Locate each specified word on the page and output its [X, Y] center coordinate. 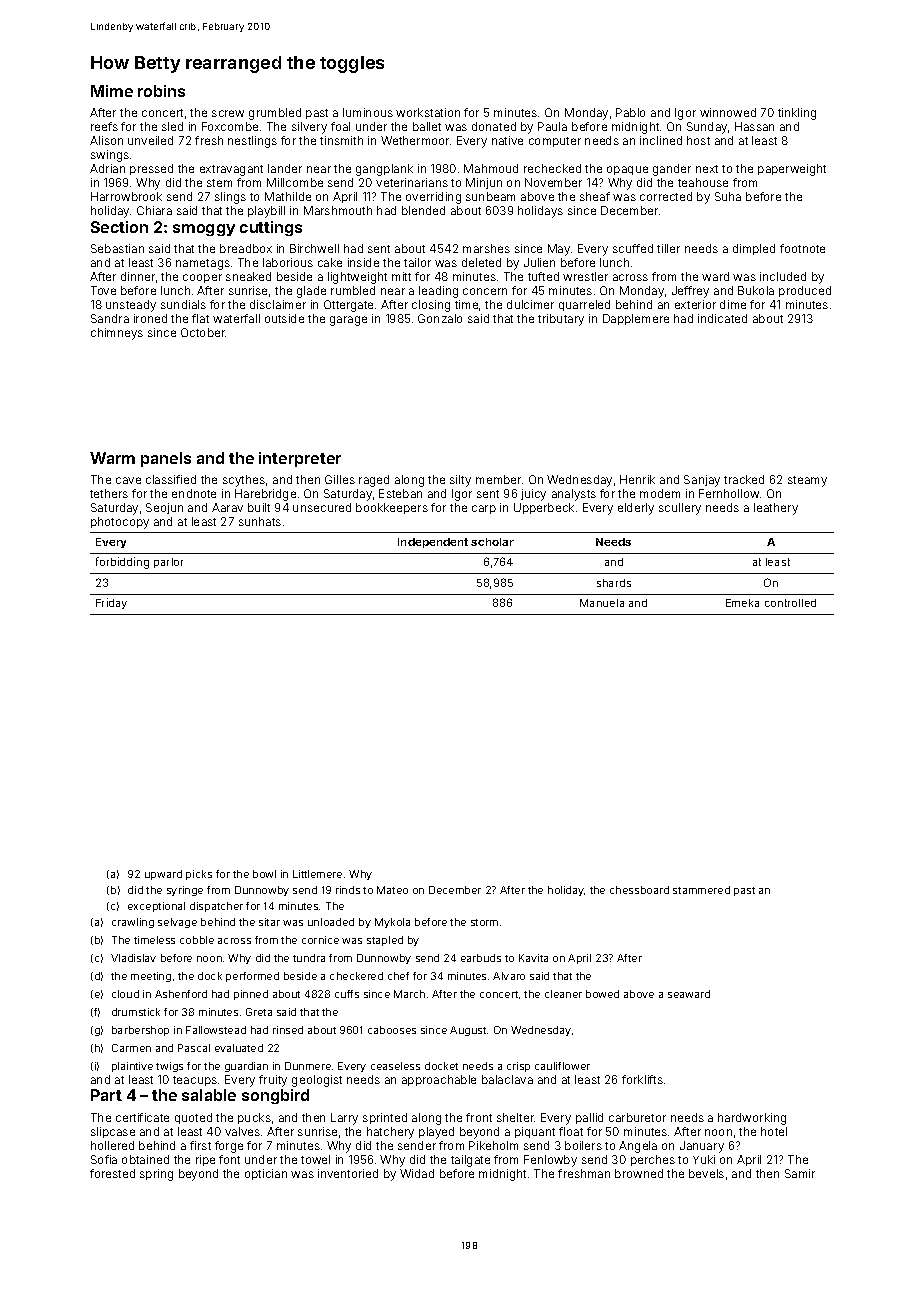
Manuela [602, 603]
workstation [428, 112]
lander [285, 168]
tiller [668, 248]
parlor [168, 563]
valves [242, 1131]
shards [614, 583]
